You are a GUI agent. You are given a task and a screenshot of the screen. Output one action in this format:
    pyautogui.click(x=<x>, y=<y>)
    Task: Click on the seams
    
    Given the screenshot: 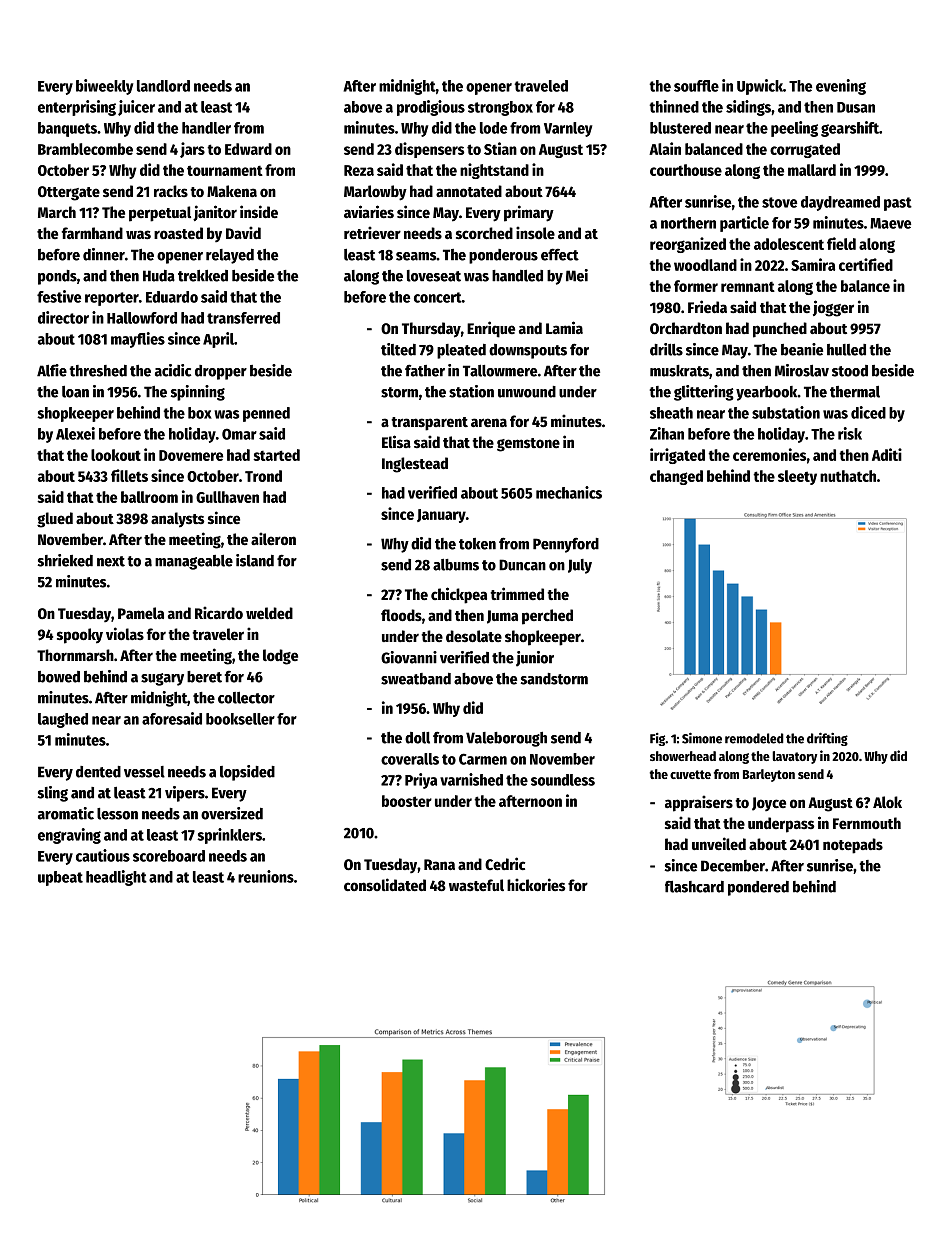 What is the action you would take?
    pyautogui.click(x=416, y=256)
